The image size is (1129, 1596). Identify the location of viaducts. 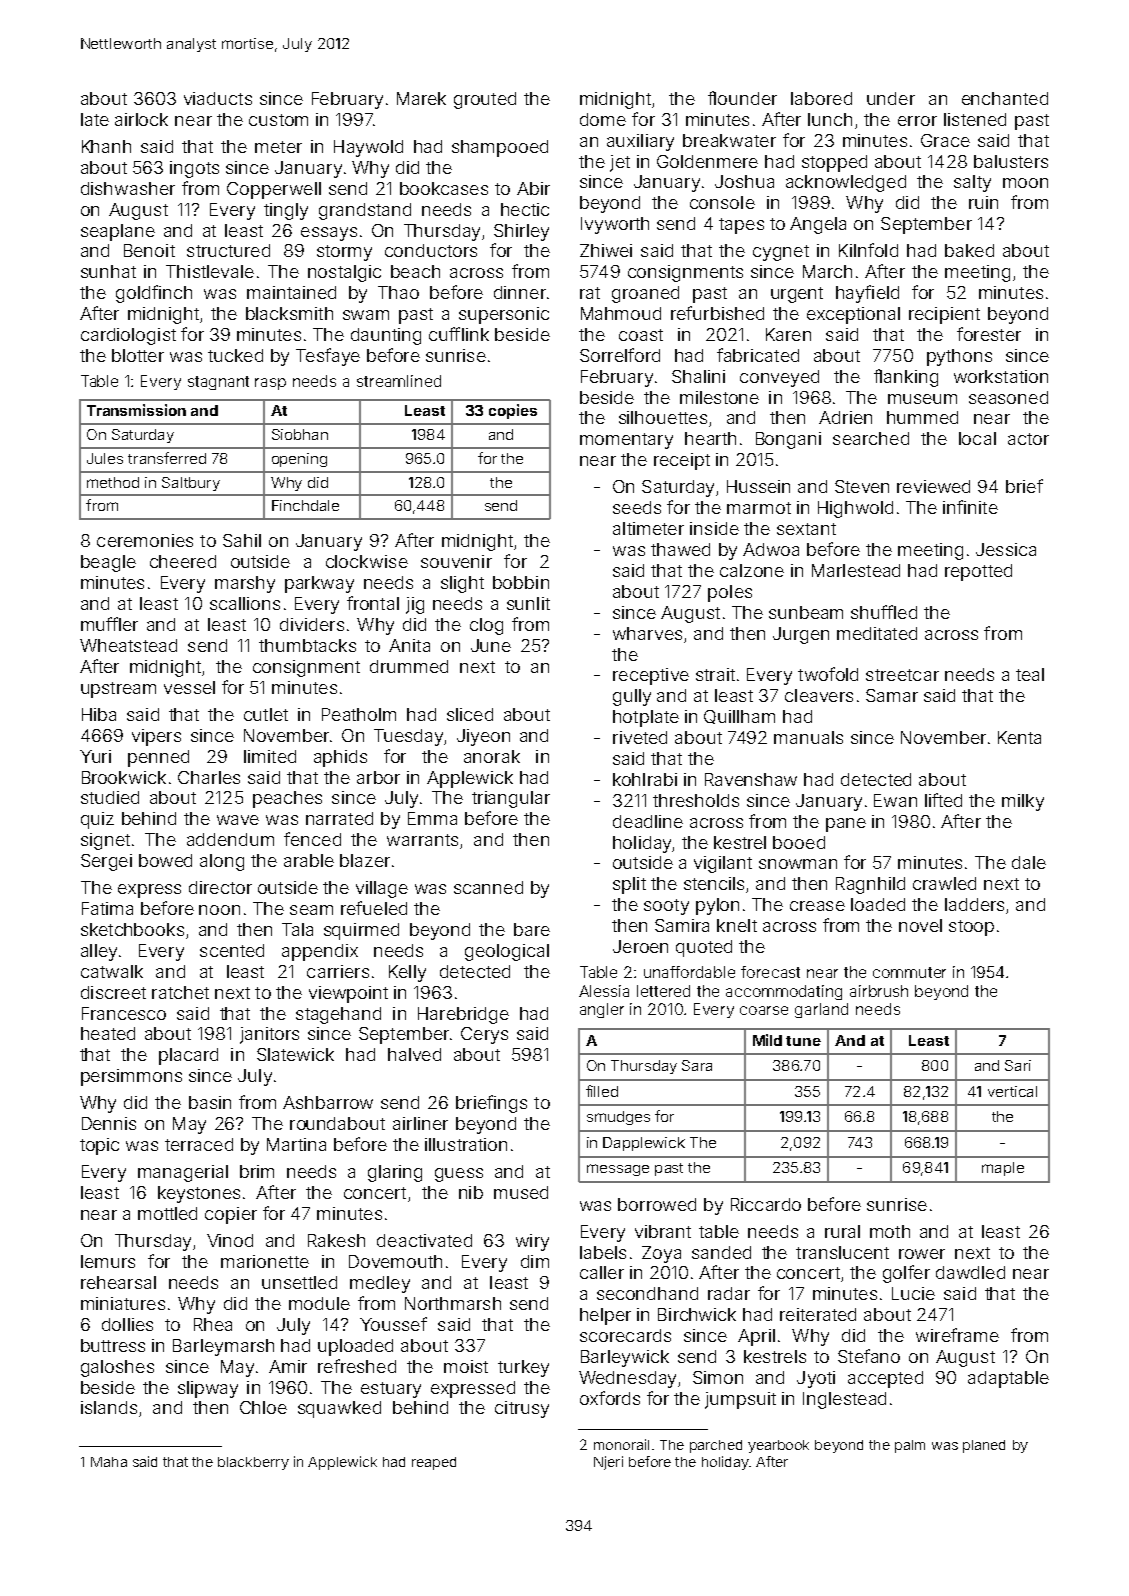
(218, 98).
